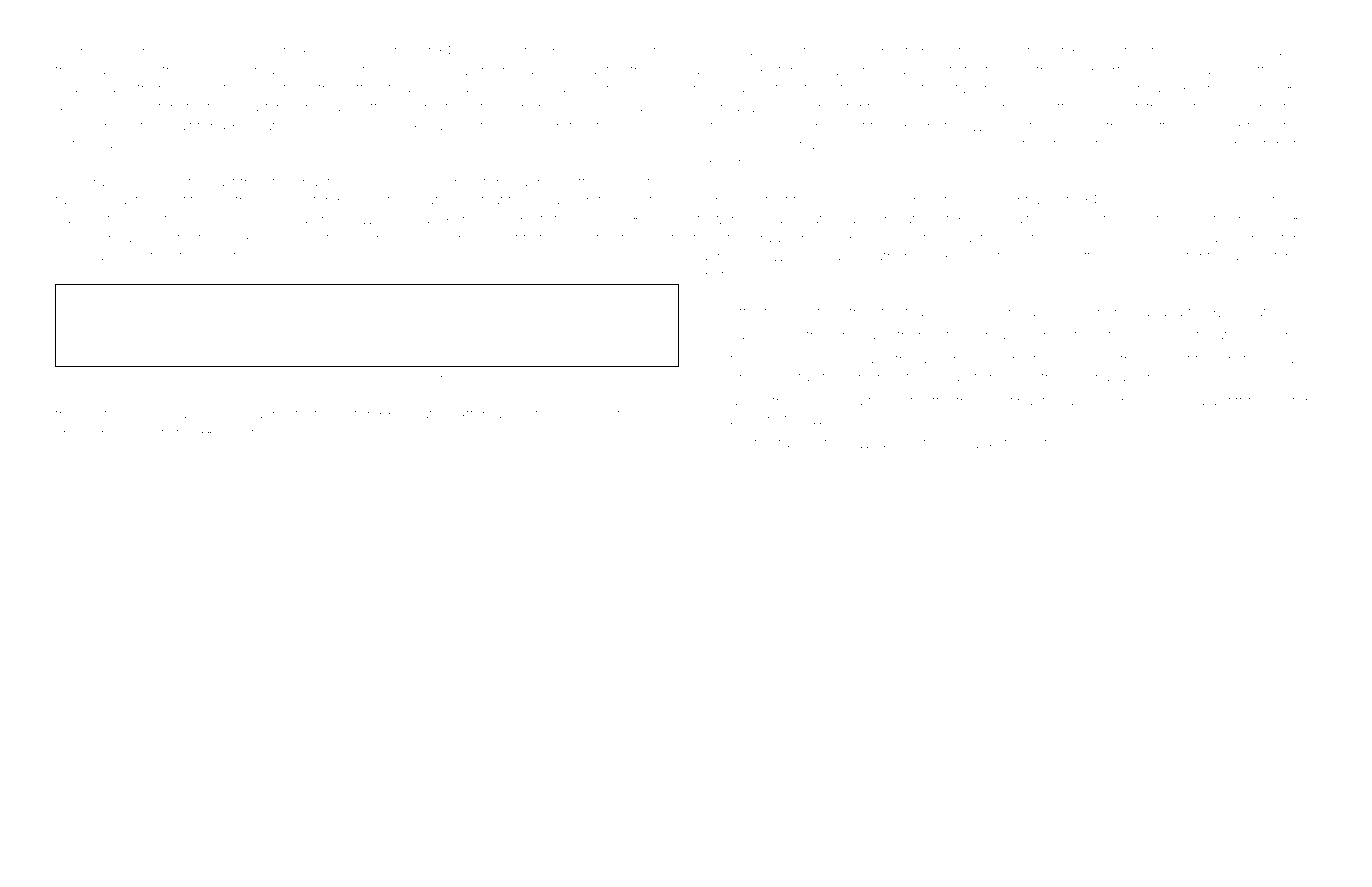 Image resolution: width=1372 pixels, height=887 pixels. I want to click on nestled, so click(1282, 107).
